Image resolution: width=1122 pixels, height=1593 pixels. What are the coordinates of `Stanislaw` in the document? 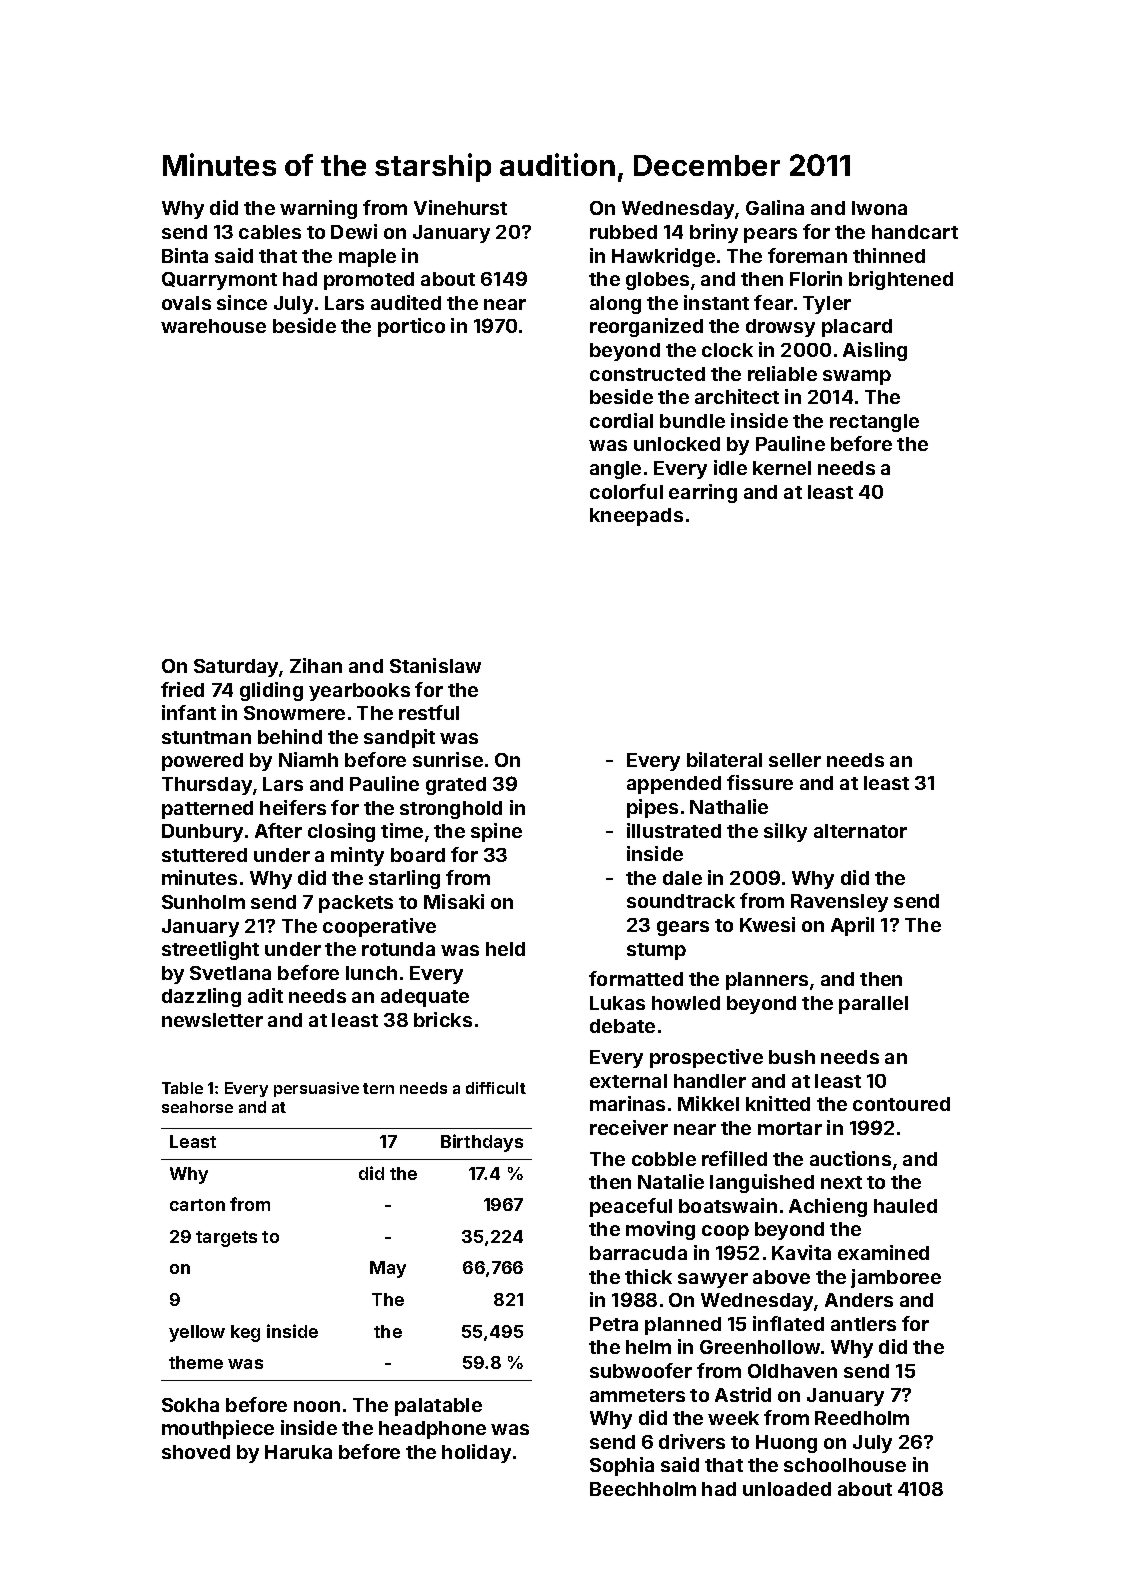 It's located at (435, 665).
